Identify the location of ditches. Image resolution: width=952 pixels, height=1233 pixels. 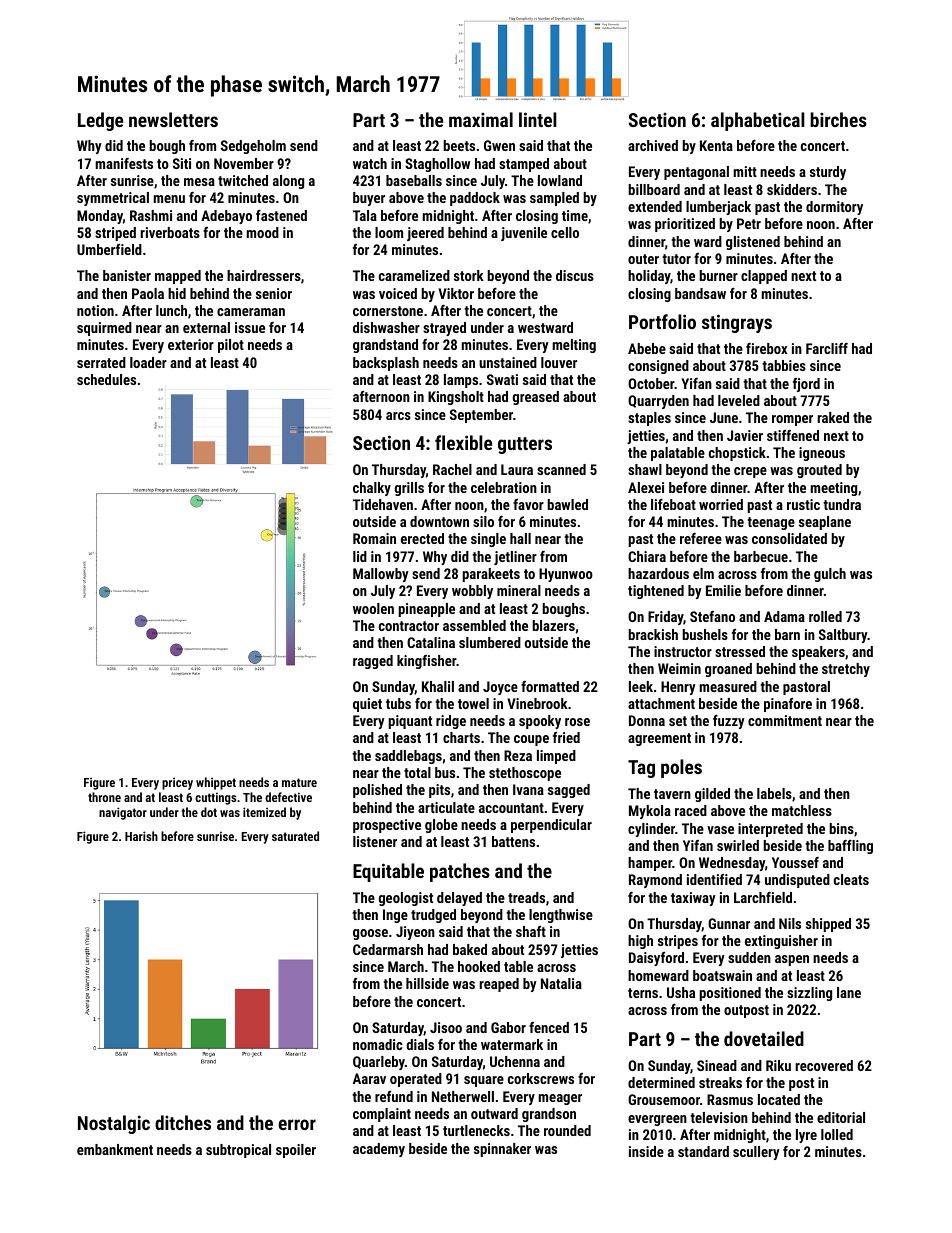
(183, 1122).
